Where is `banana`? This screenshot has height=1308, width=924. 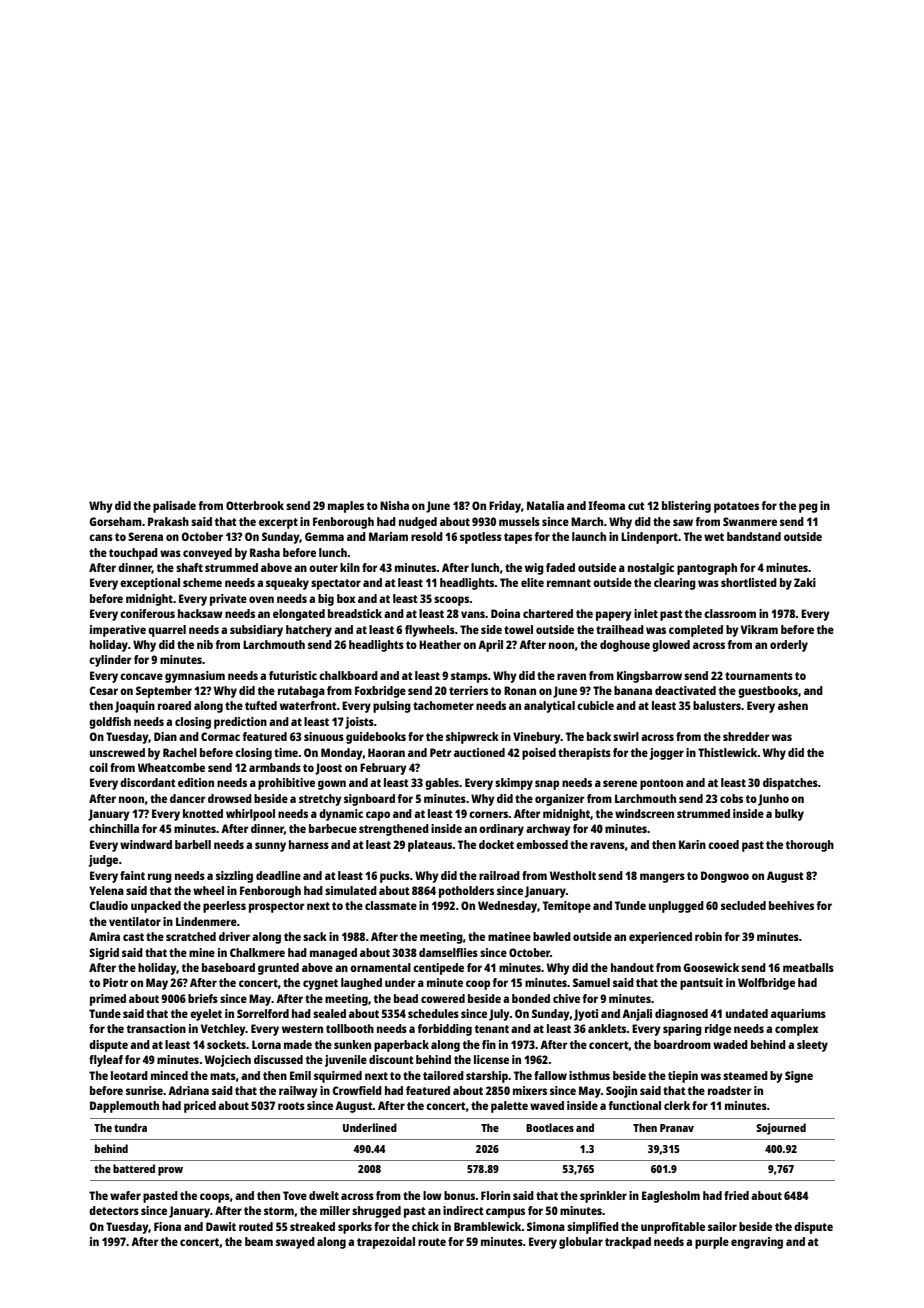
banana is located at coordinates (633, 690).
